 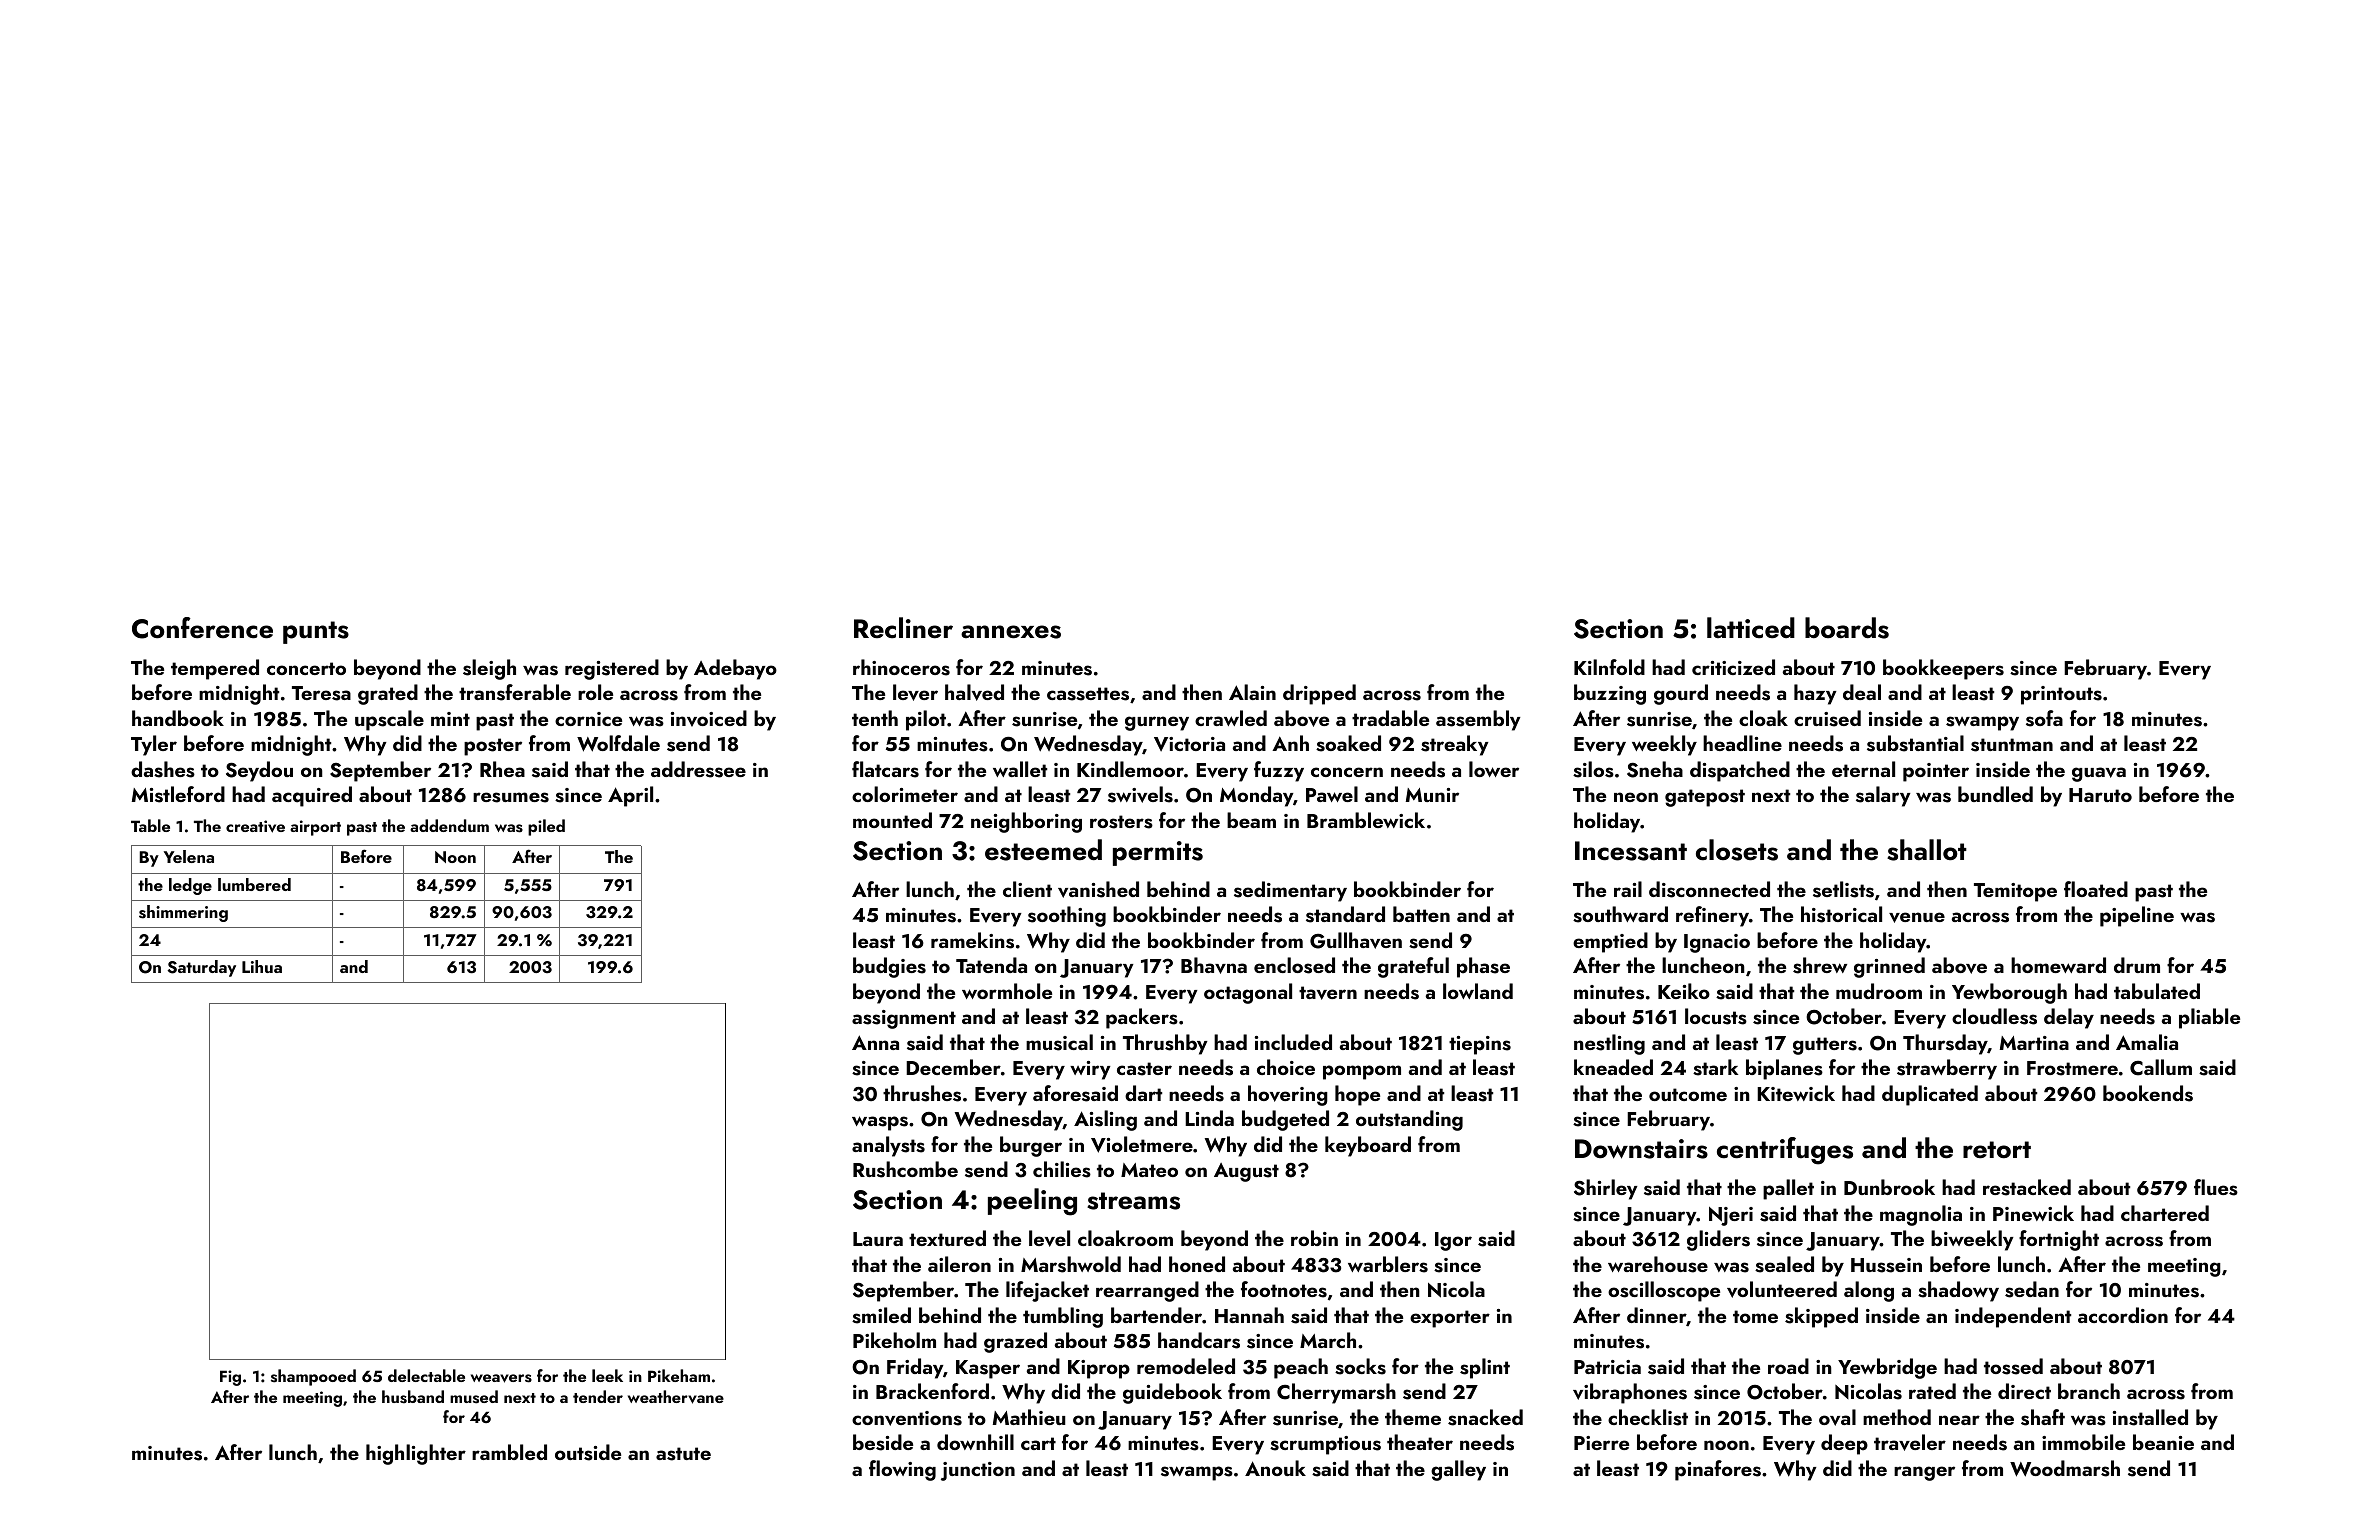 I want to click on highlighter, so click(x=416, y=1454).
